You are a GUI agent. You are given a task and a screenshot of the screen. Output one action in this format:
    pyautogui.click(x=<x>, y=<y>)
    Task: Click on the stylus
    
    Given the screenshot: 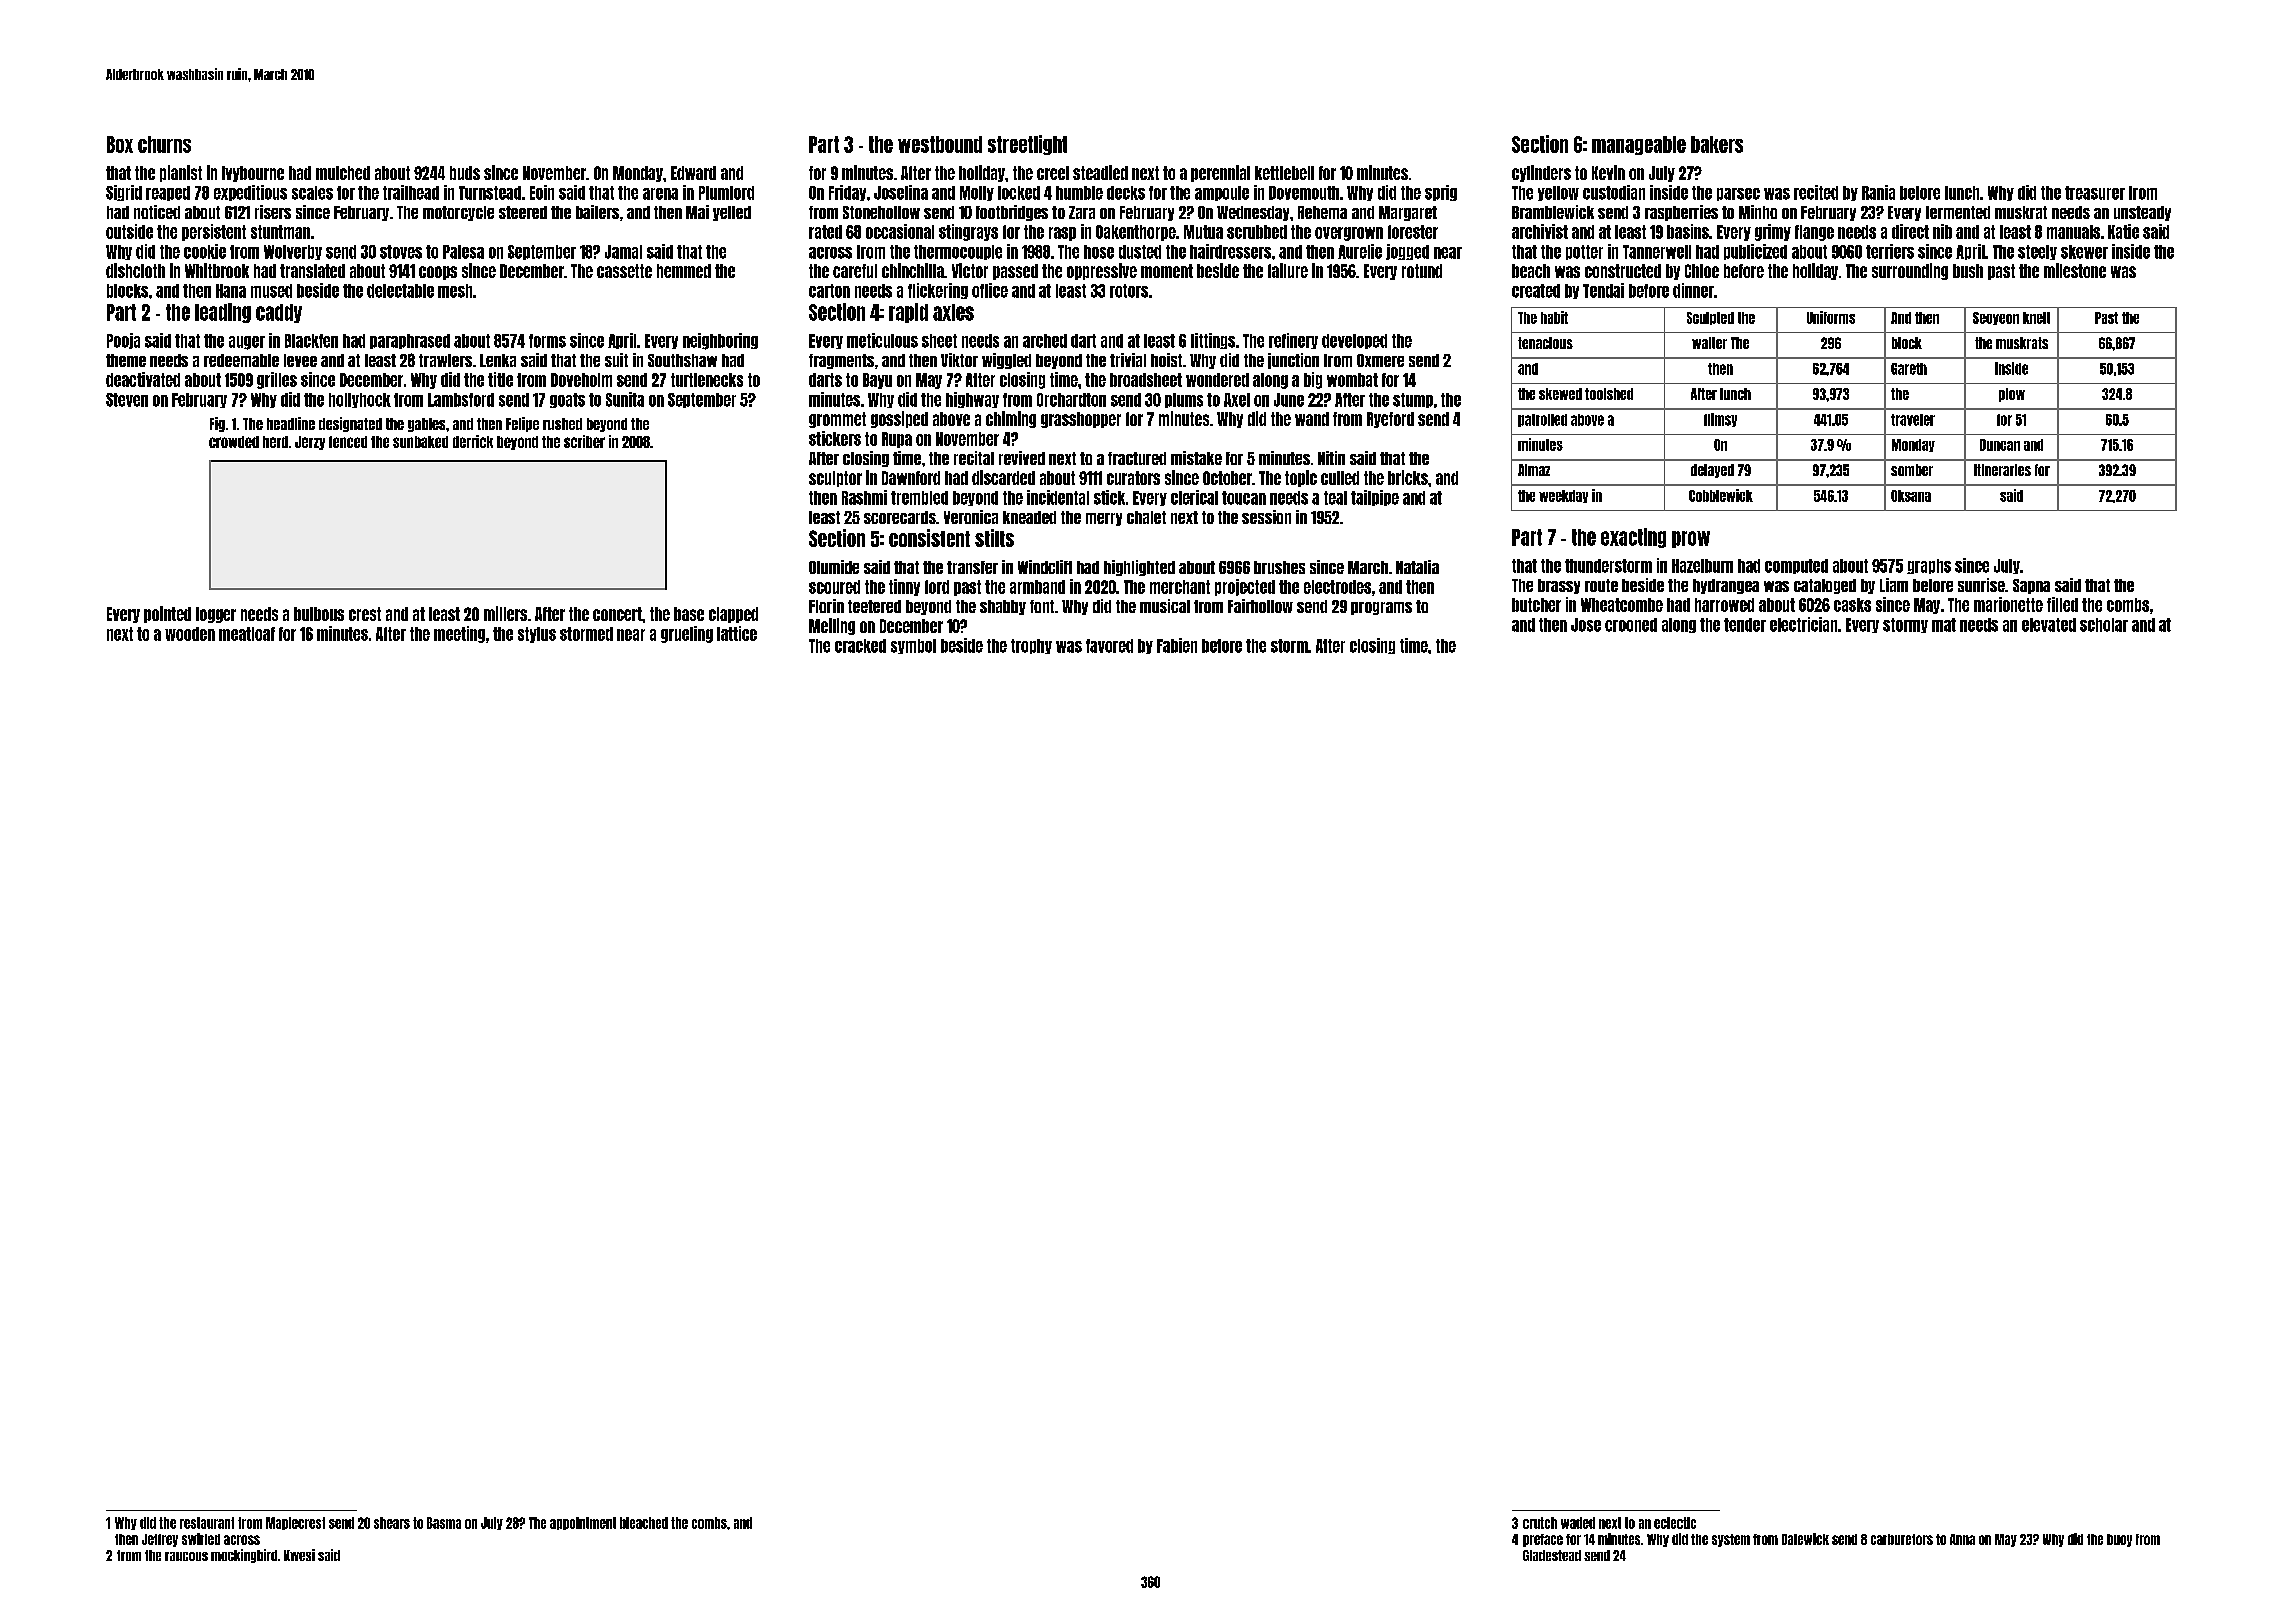 What is the action you would take?
    pyautogui.click(x=537, y=635)
